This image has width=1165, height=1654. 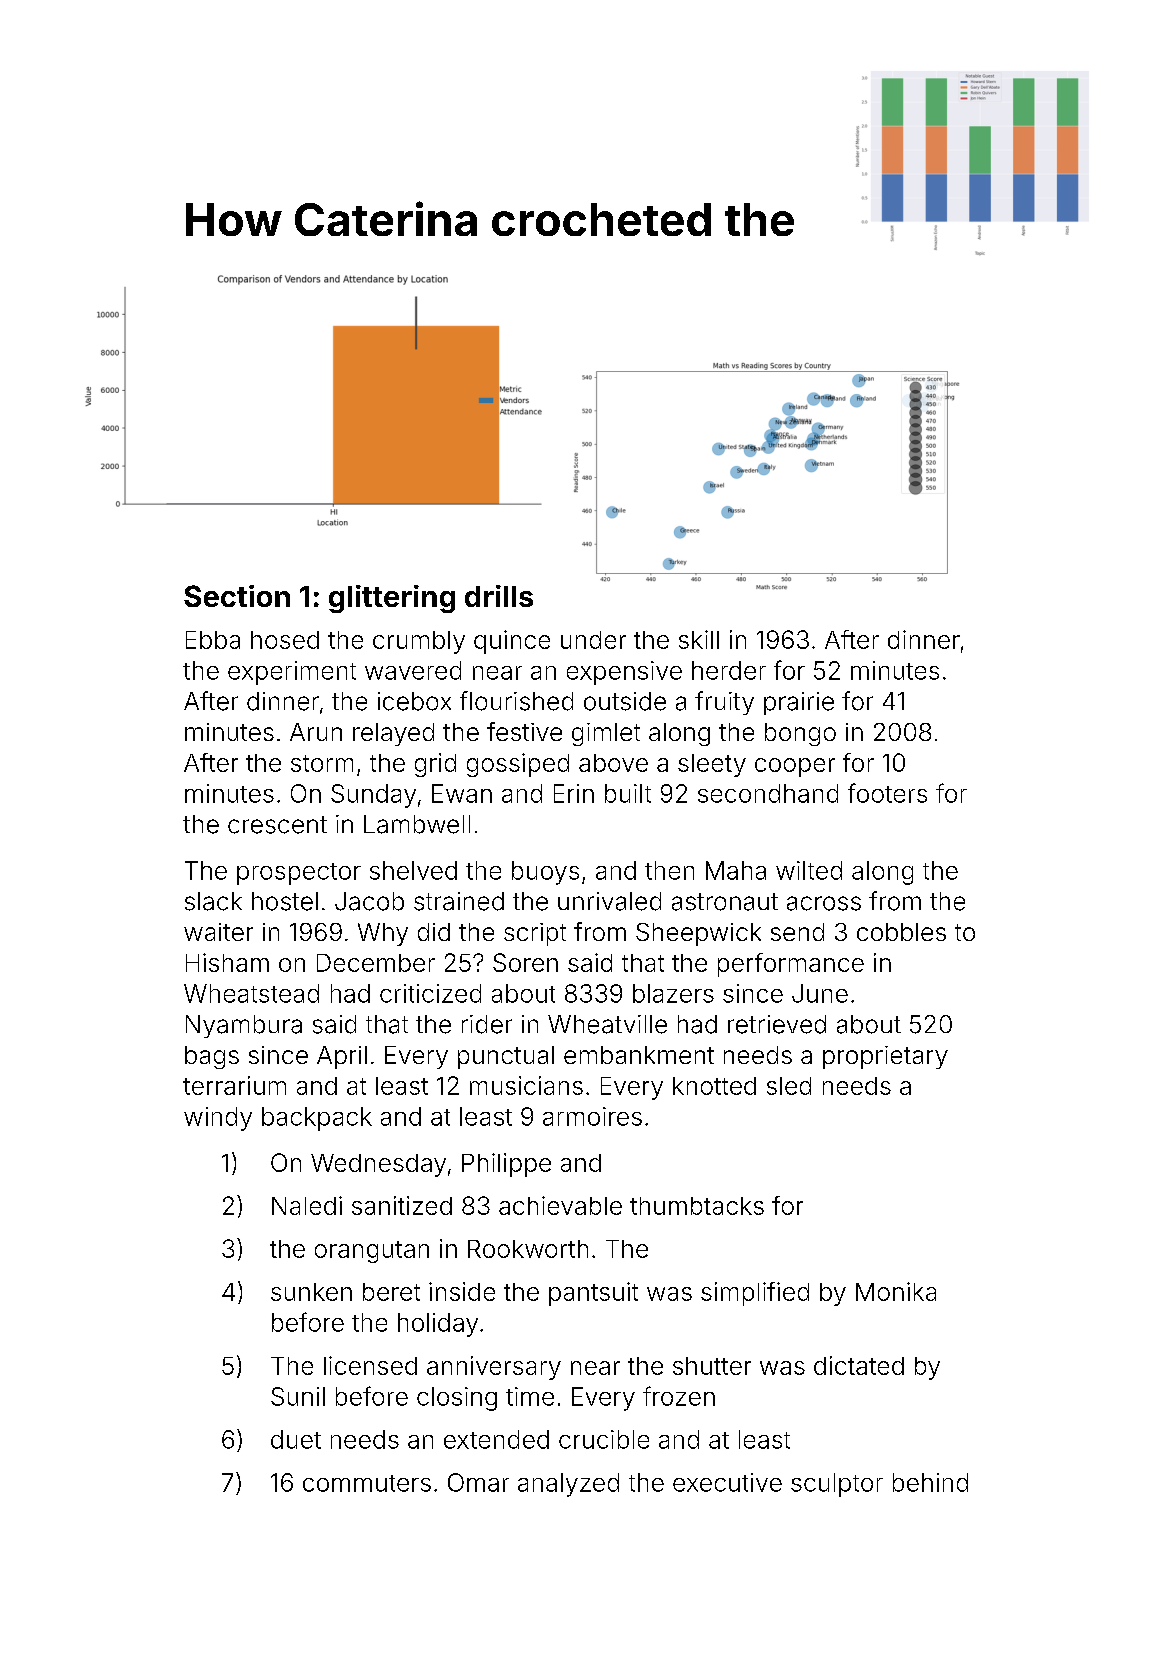 I want to click on inside, so click(x=462, y=1291).
